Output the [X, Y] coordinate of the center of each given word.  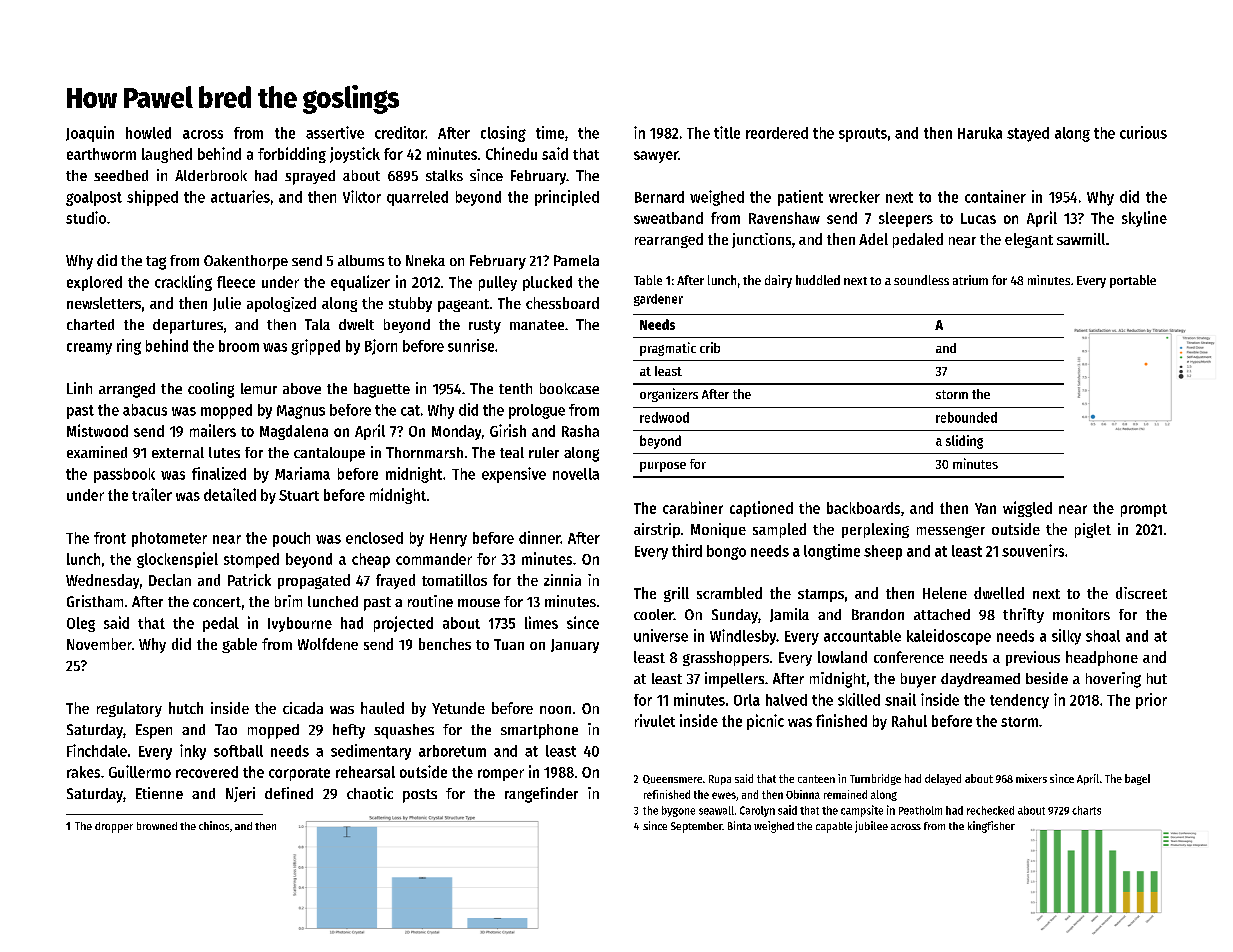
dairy [778, 281]
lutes [224, 452]
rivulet [655, 720]
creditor [400, 132]
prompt [1144, 510]
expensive [514, 475]
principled [567, 198]
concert [217, 602]
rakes [83, 772]
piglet [1093, 530]
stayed [1028, 134]
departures [188, 326]
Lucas [978, 218]
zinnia [562, 580]
